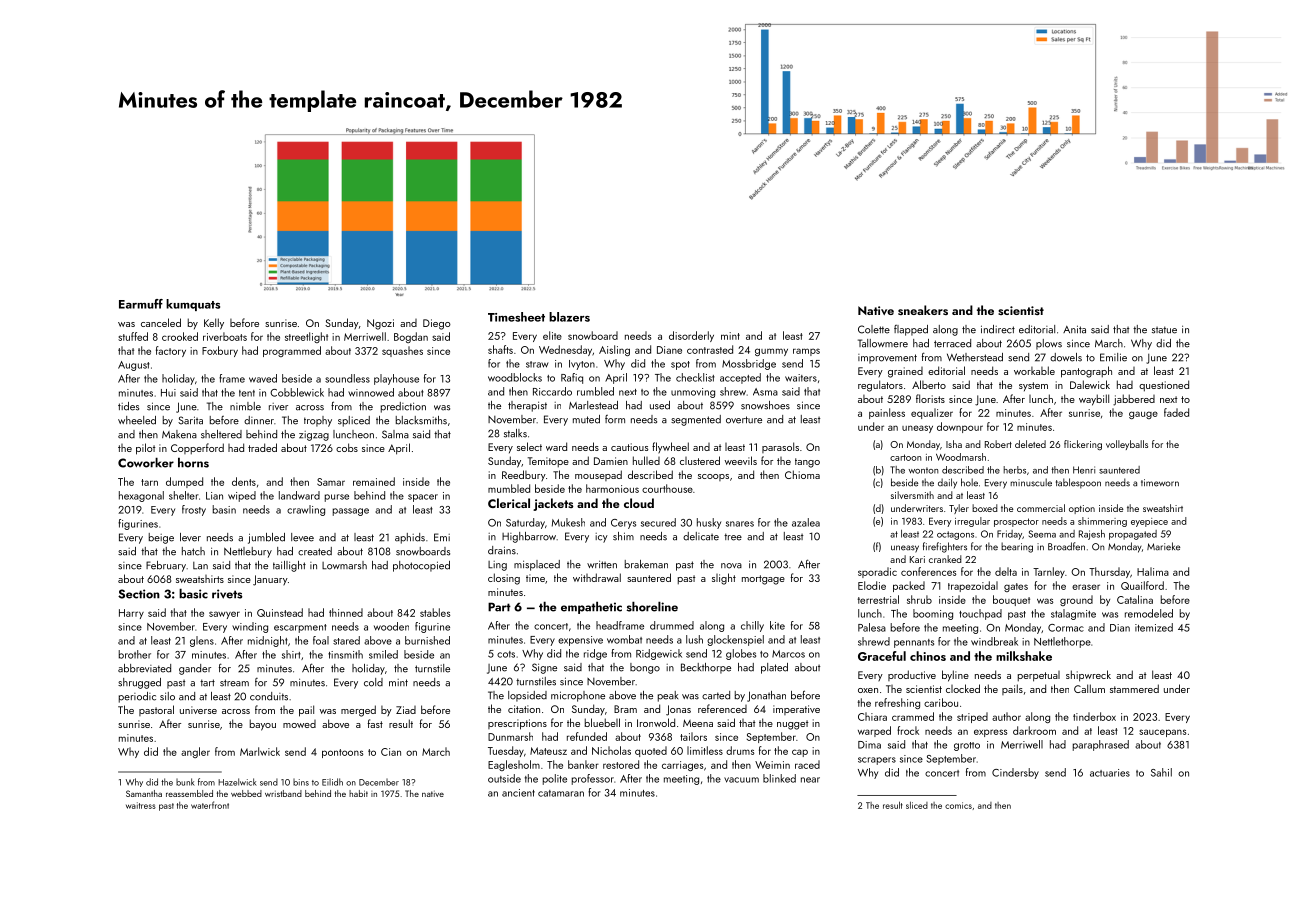 This screenshot has width=1308, height=924. What do you see at coordinates (623, 524) in the screenshot?
I see `Cerys` at bounding box center [623, 524].
